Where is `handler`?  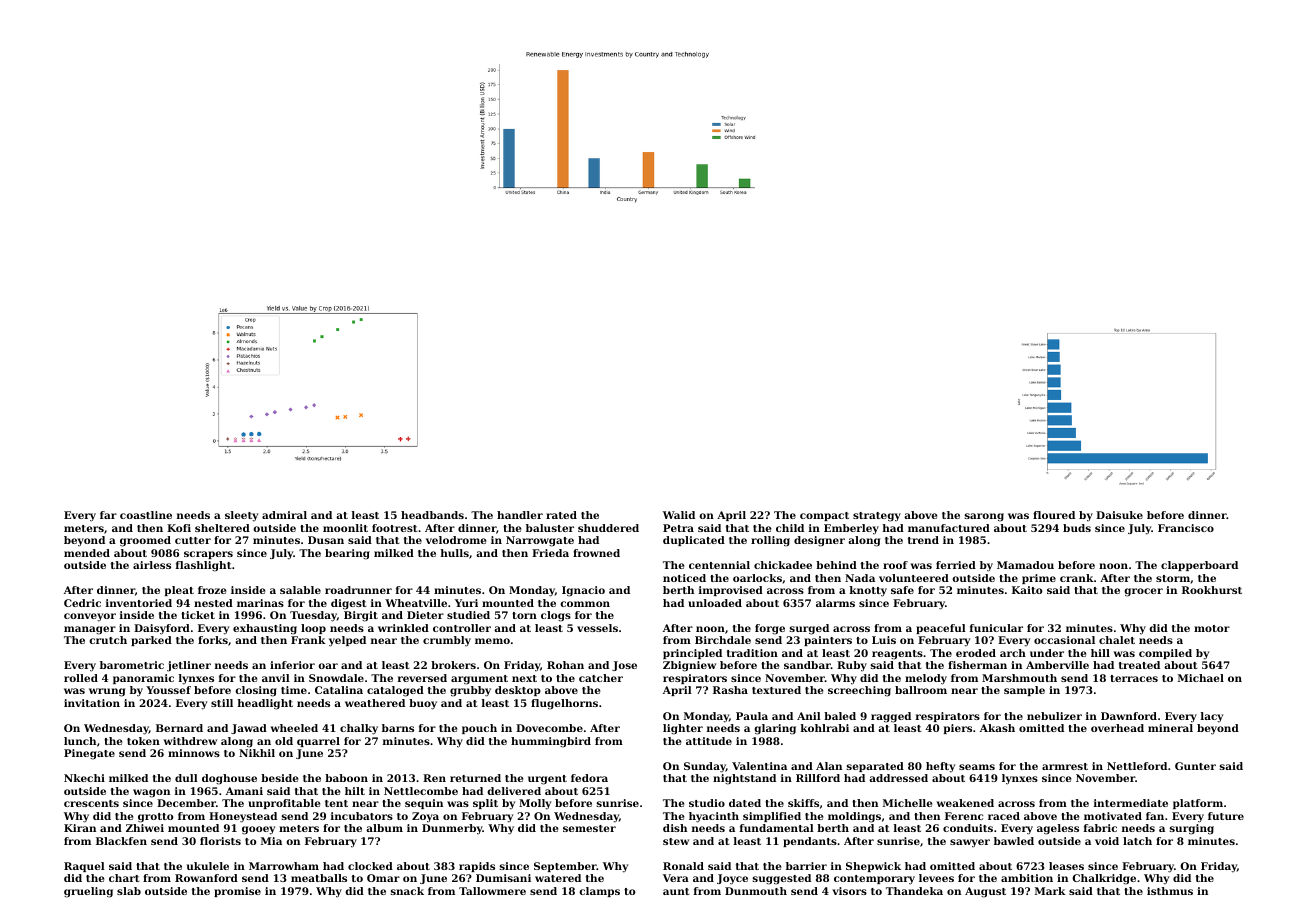
handler is located at coordinates (520, 515).
